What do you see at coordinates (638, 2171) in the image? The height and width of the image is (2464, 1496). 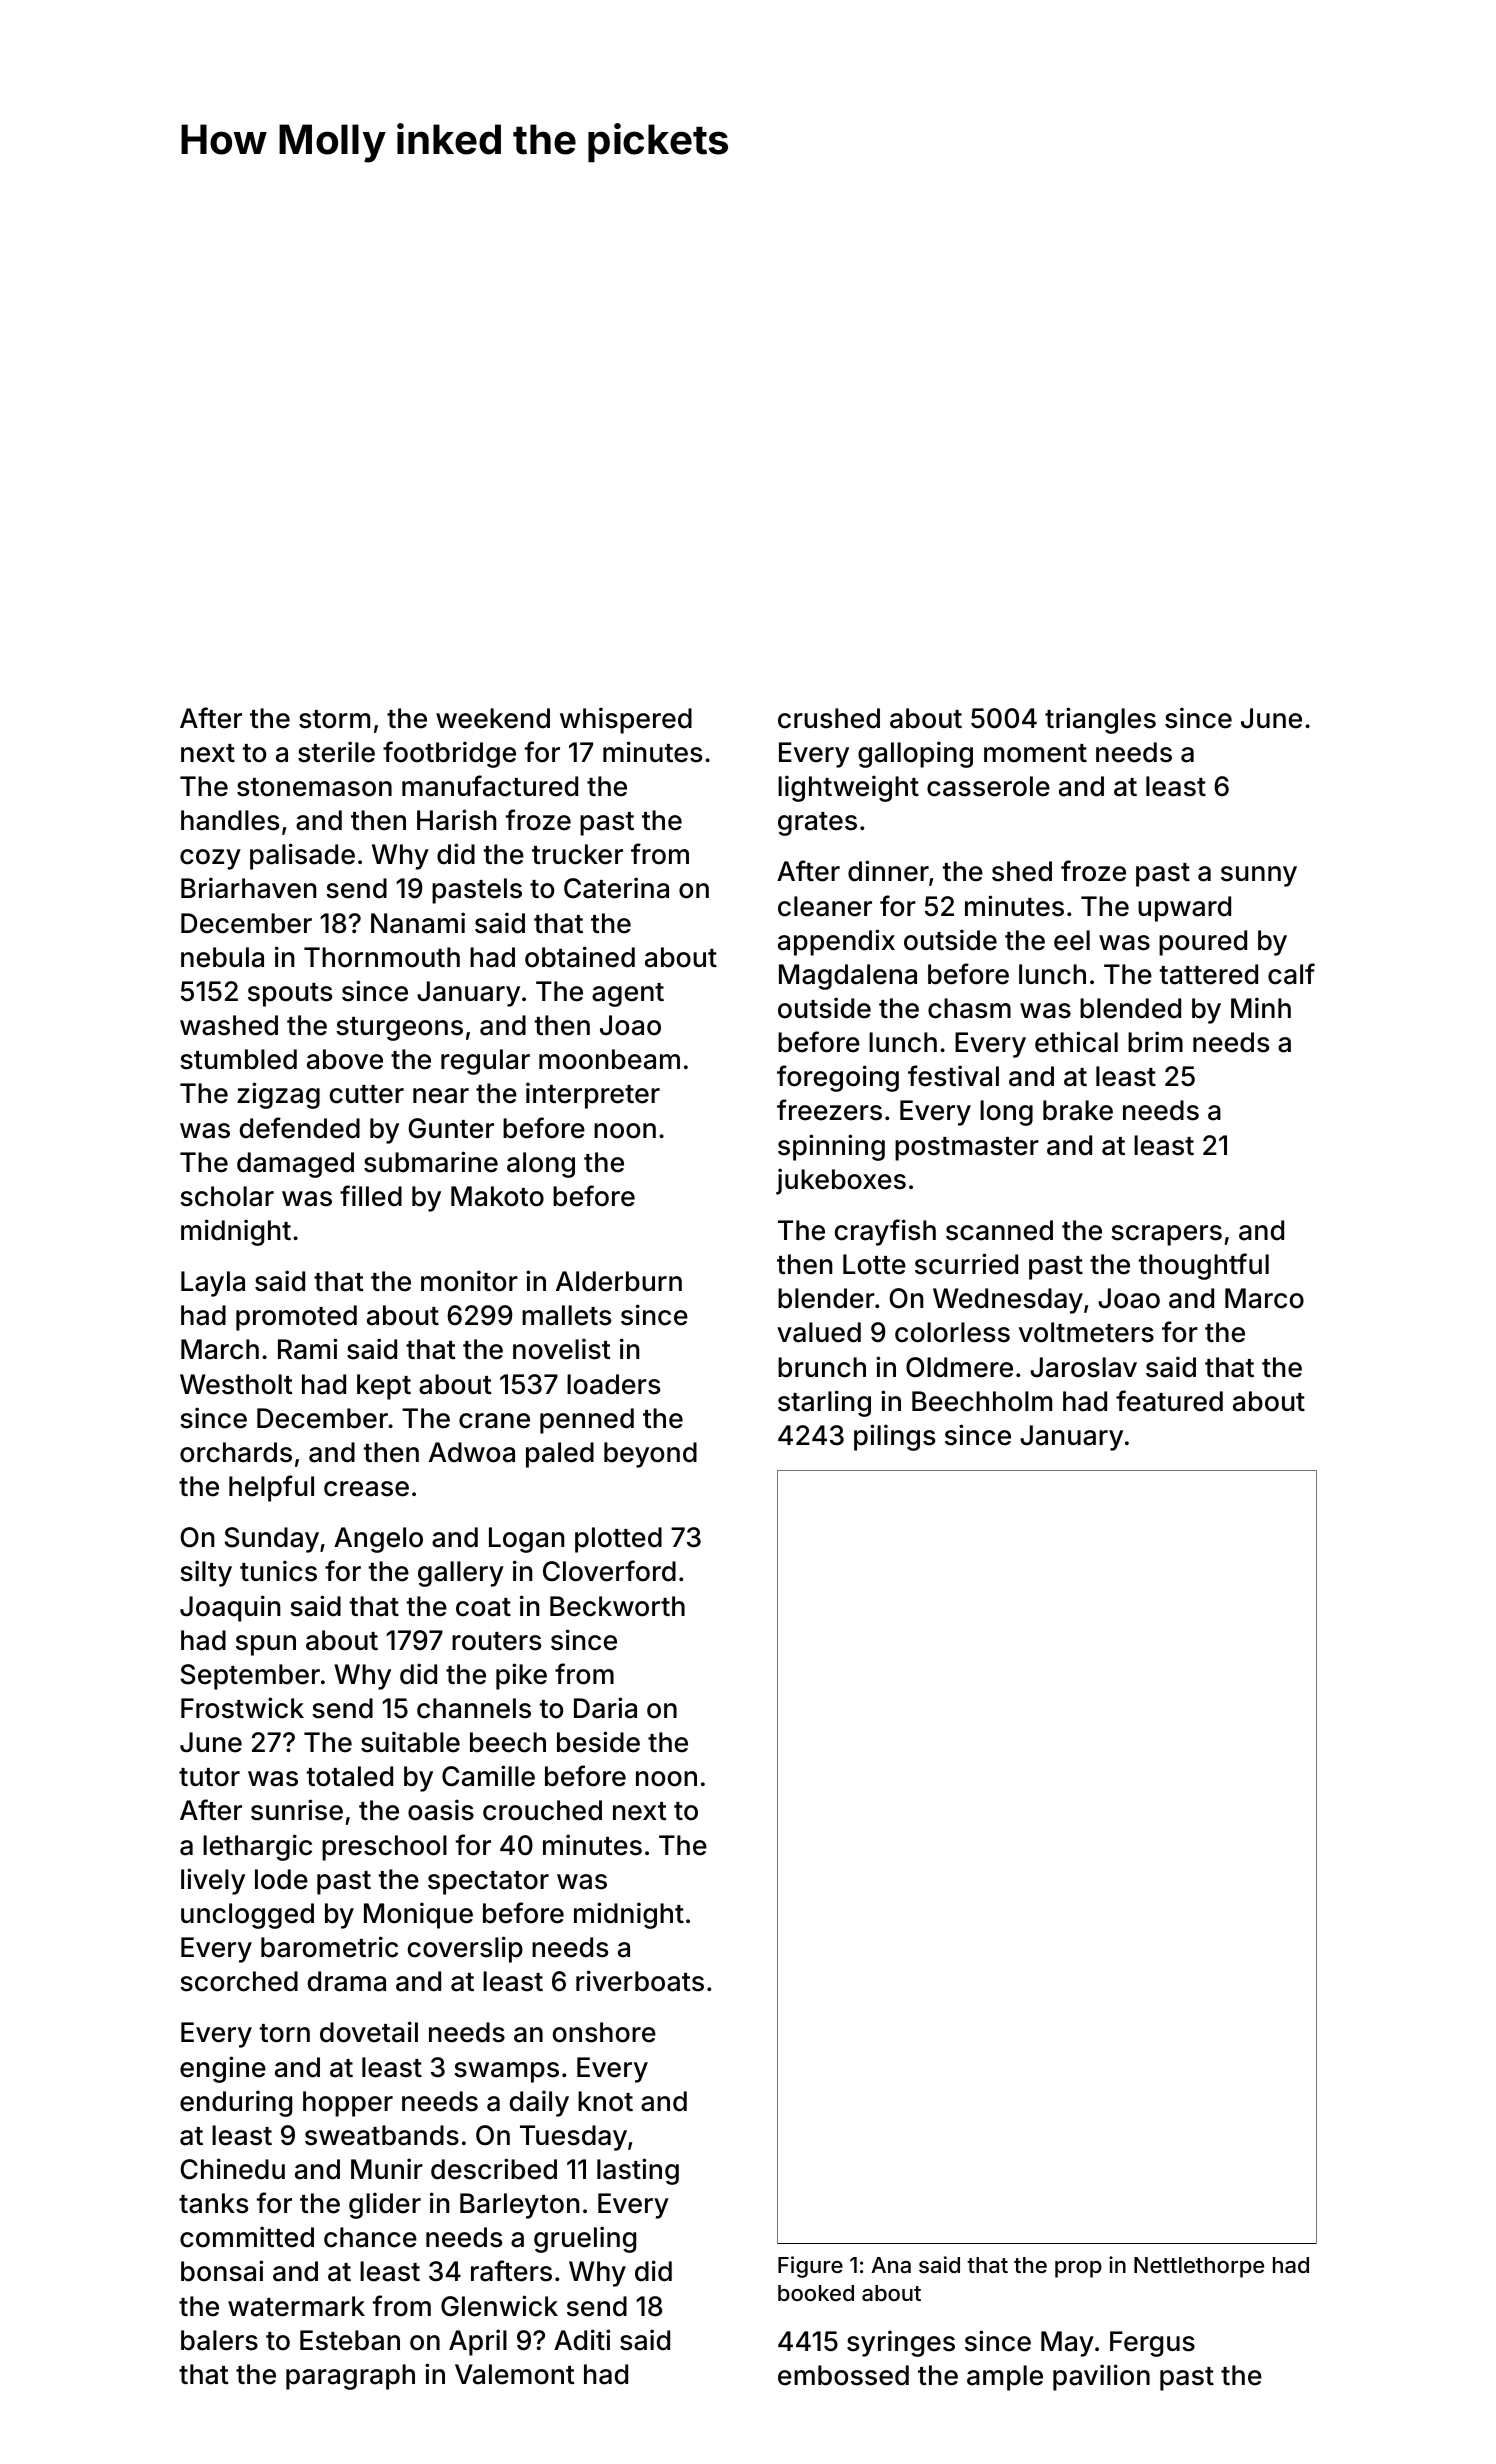 I see `lasting` at bounding box center [638, 2171].
